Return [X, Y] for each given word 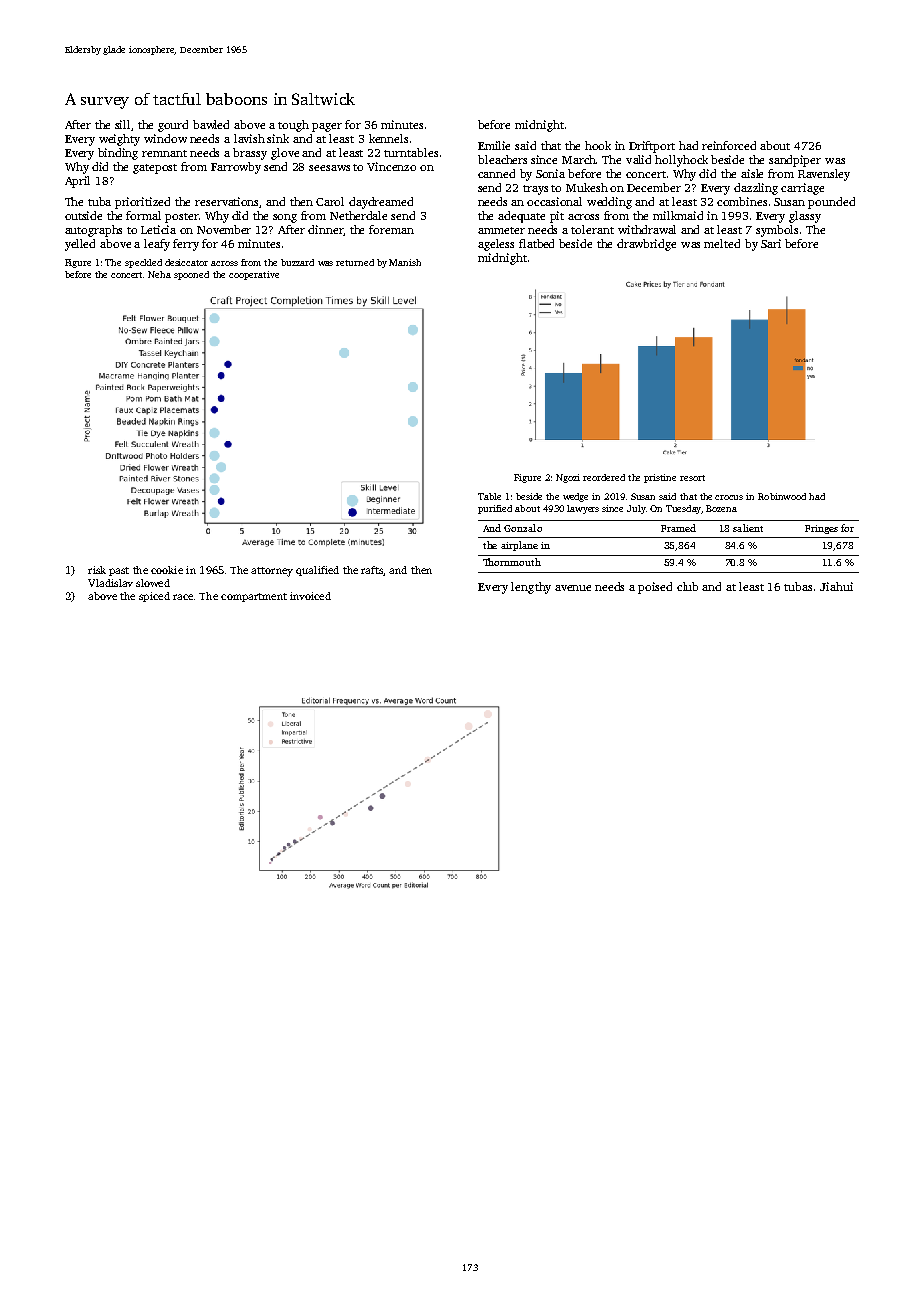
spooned [191, 275]
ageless [496, 245]
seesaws [329, 168]
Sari [771, 243]
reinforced [729, 145]
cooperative [254, 275]
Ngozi [568, 478]
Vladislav [110, 583]
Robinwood [782, 496]
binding [118, 154]
